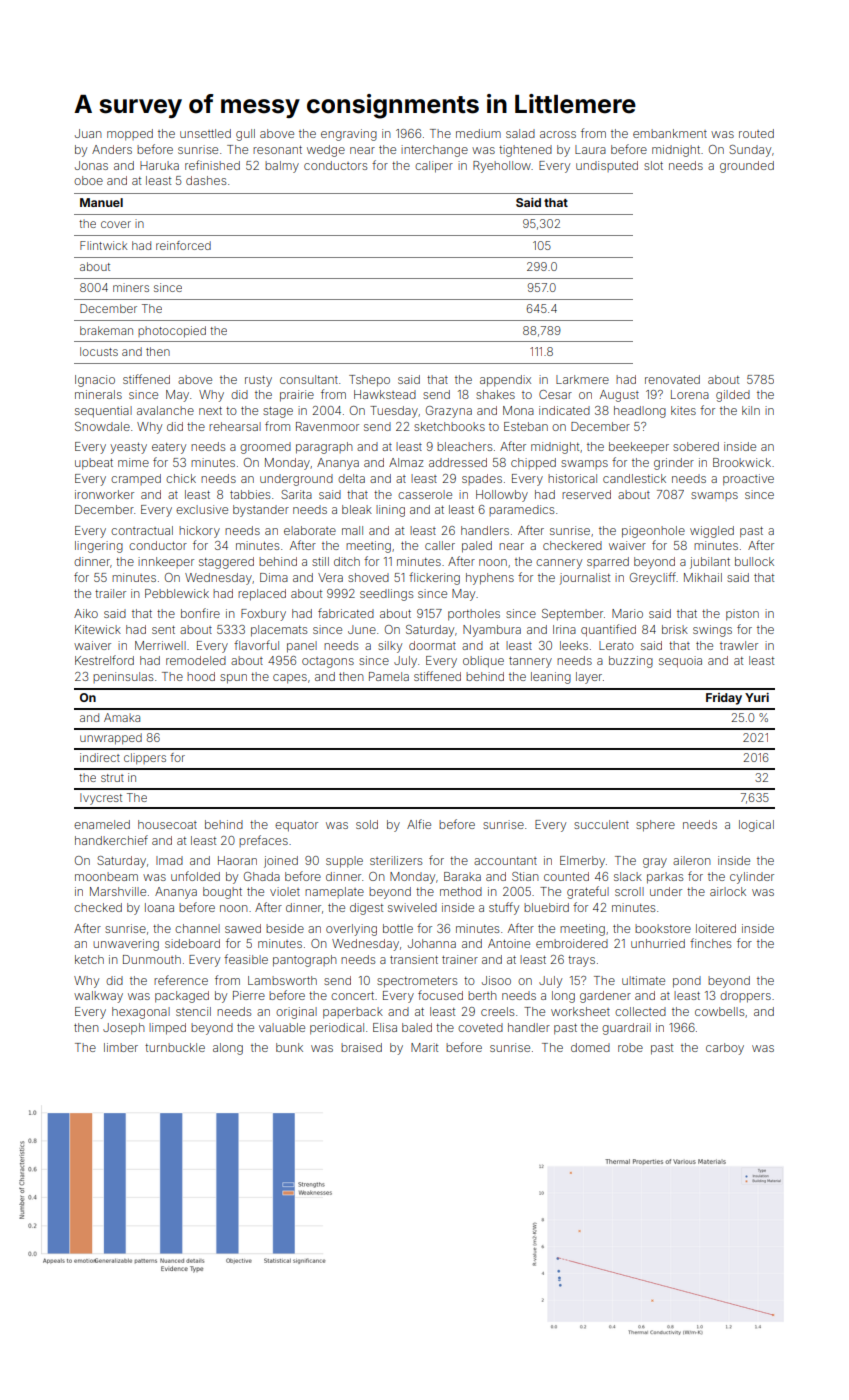 This screenshot has width=849, height=1400. Describe the element at coordinates (130, 135) in the screenshot. I see `mopped` at that location.
